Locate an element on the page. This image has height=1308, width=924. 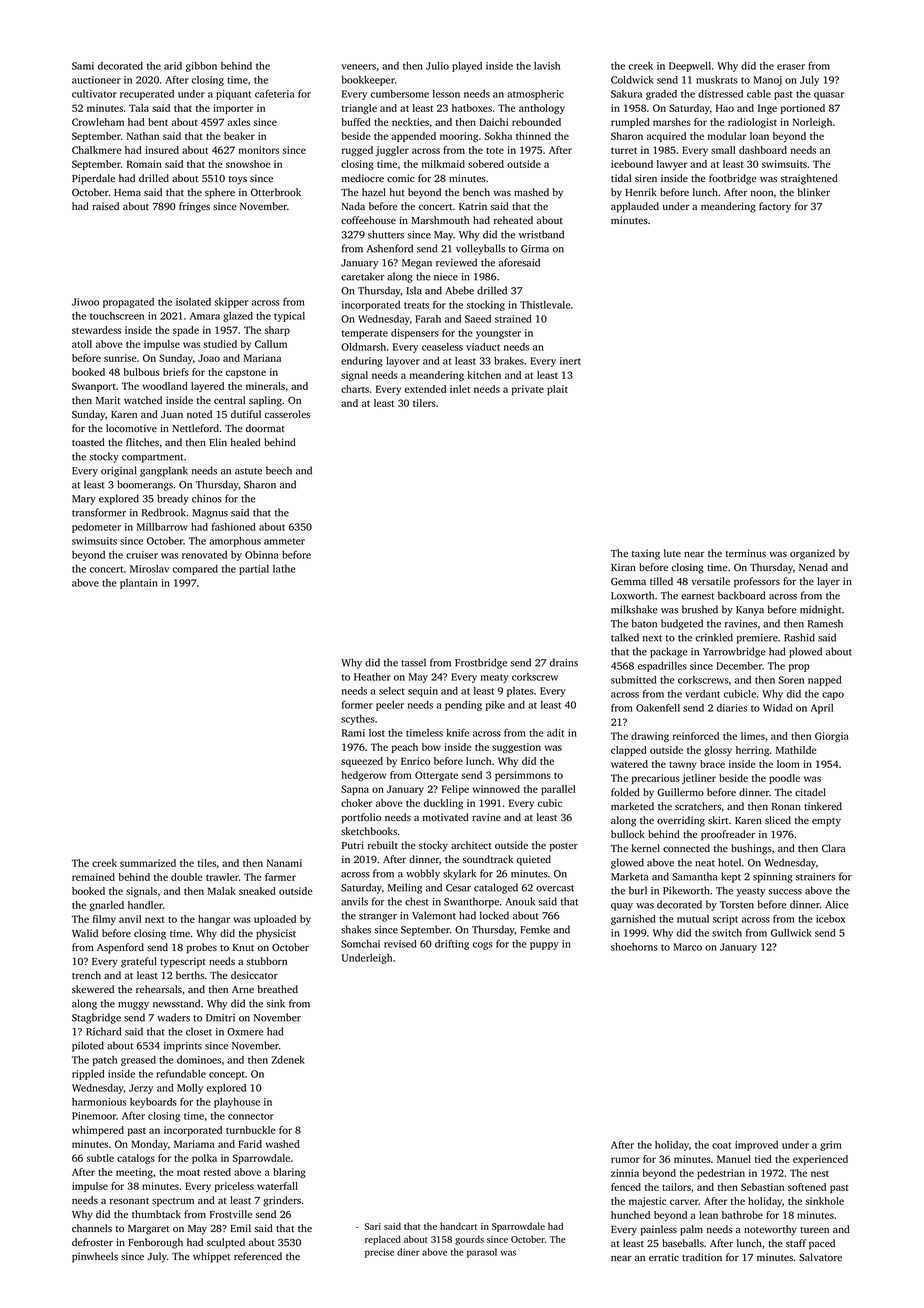
Manoj is located at coordinates (767, 81).
